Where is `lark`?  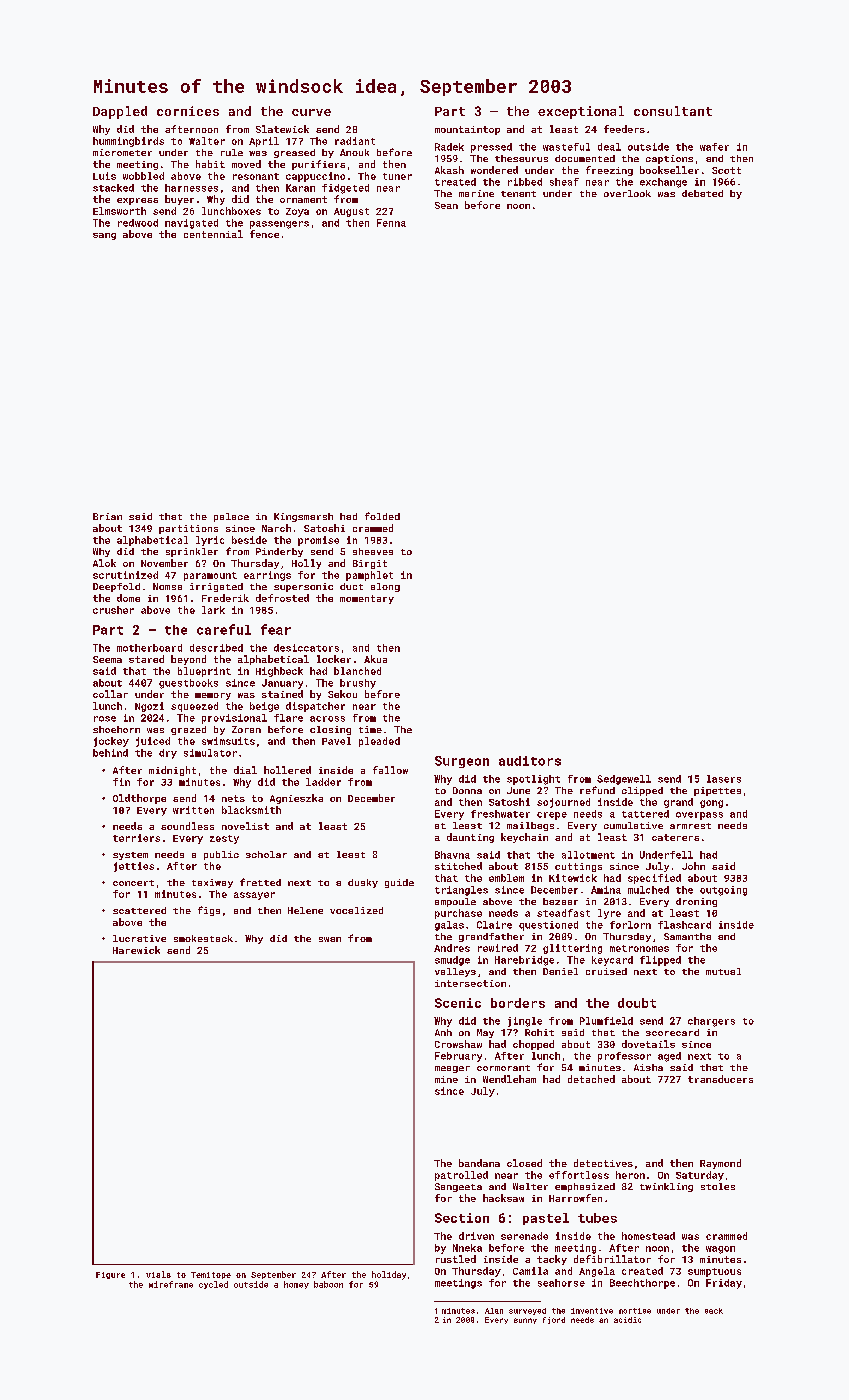 lark is located at coordinates (213, 610).
